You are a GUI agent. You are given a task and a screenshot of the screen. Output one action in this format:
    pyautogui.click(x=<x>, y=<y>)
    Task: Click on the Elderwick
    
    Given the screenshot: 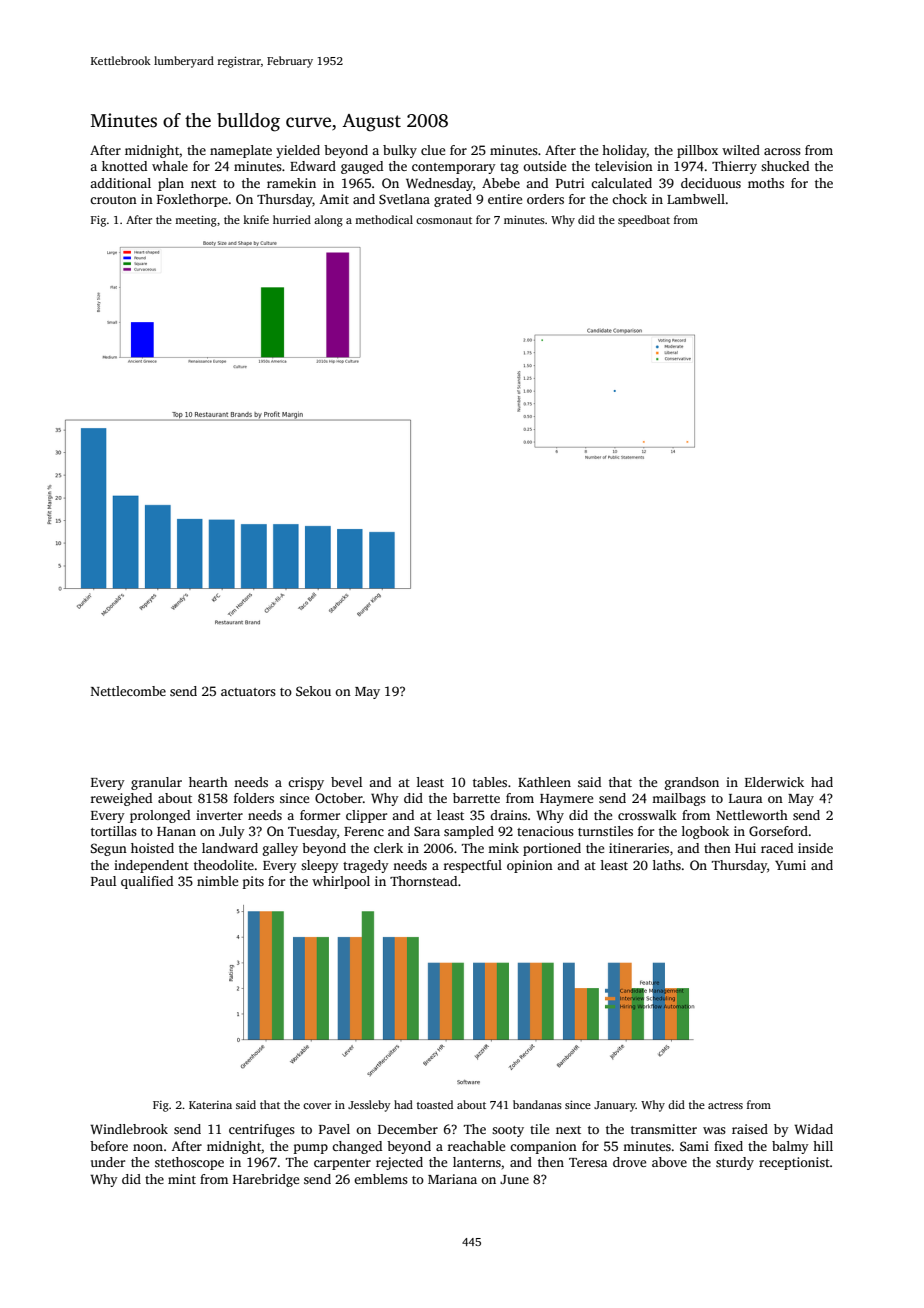 What is the action you would take?
    pyautogui.click(x=774, y=782)
